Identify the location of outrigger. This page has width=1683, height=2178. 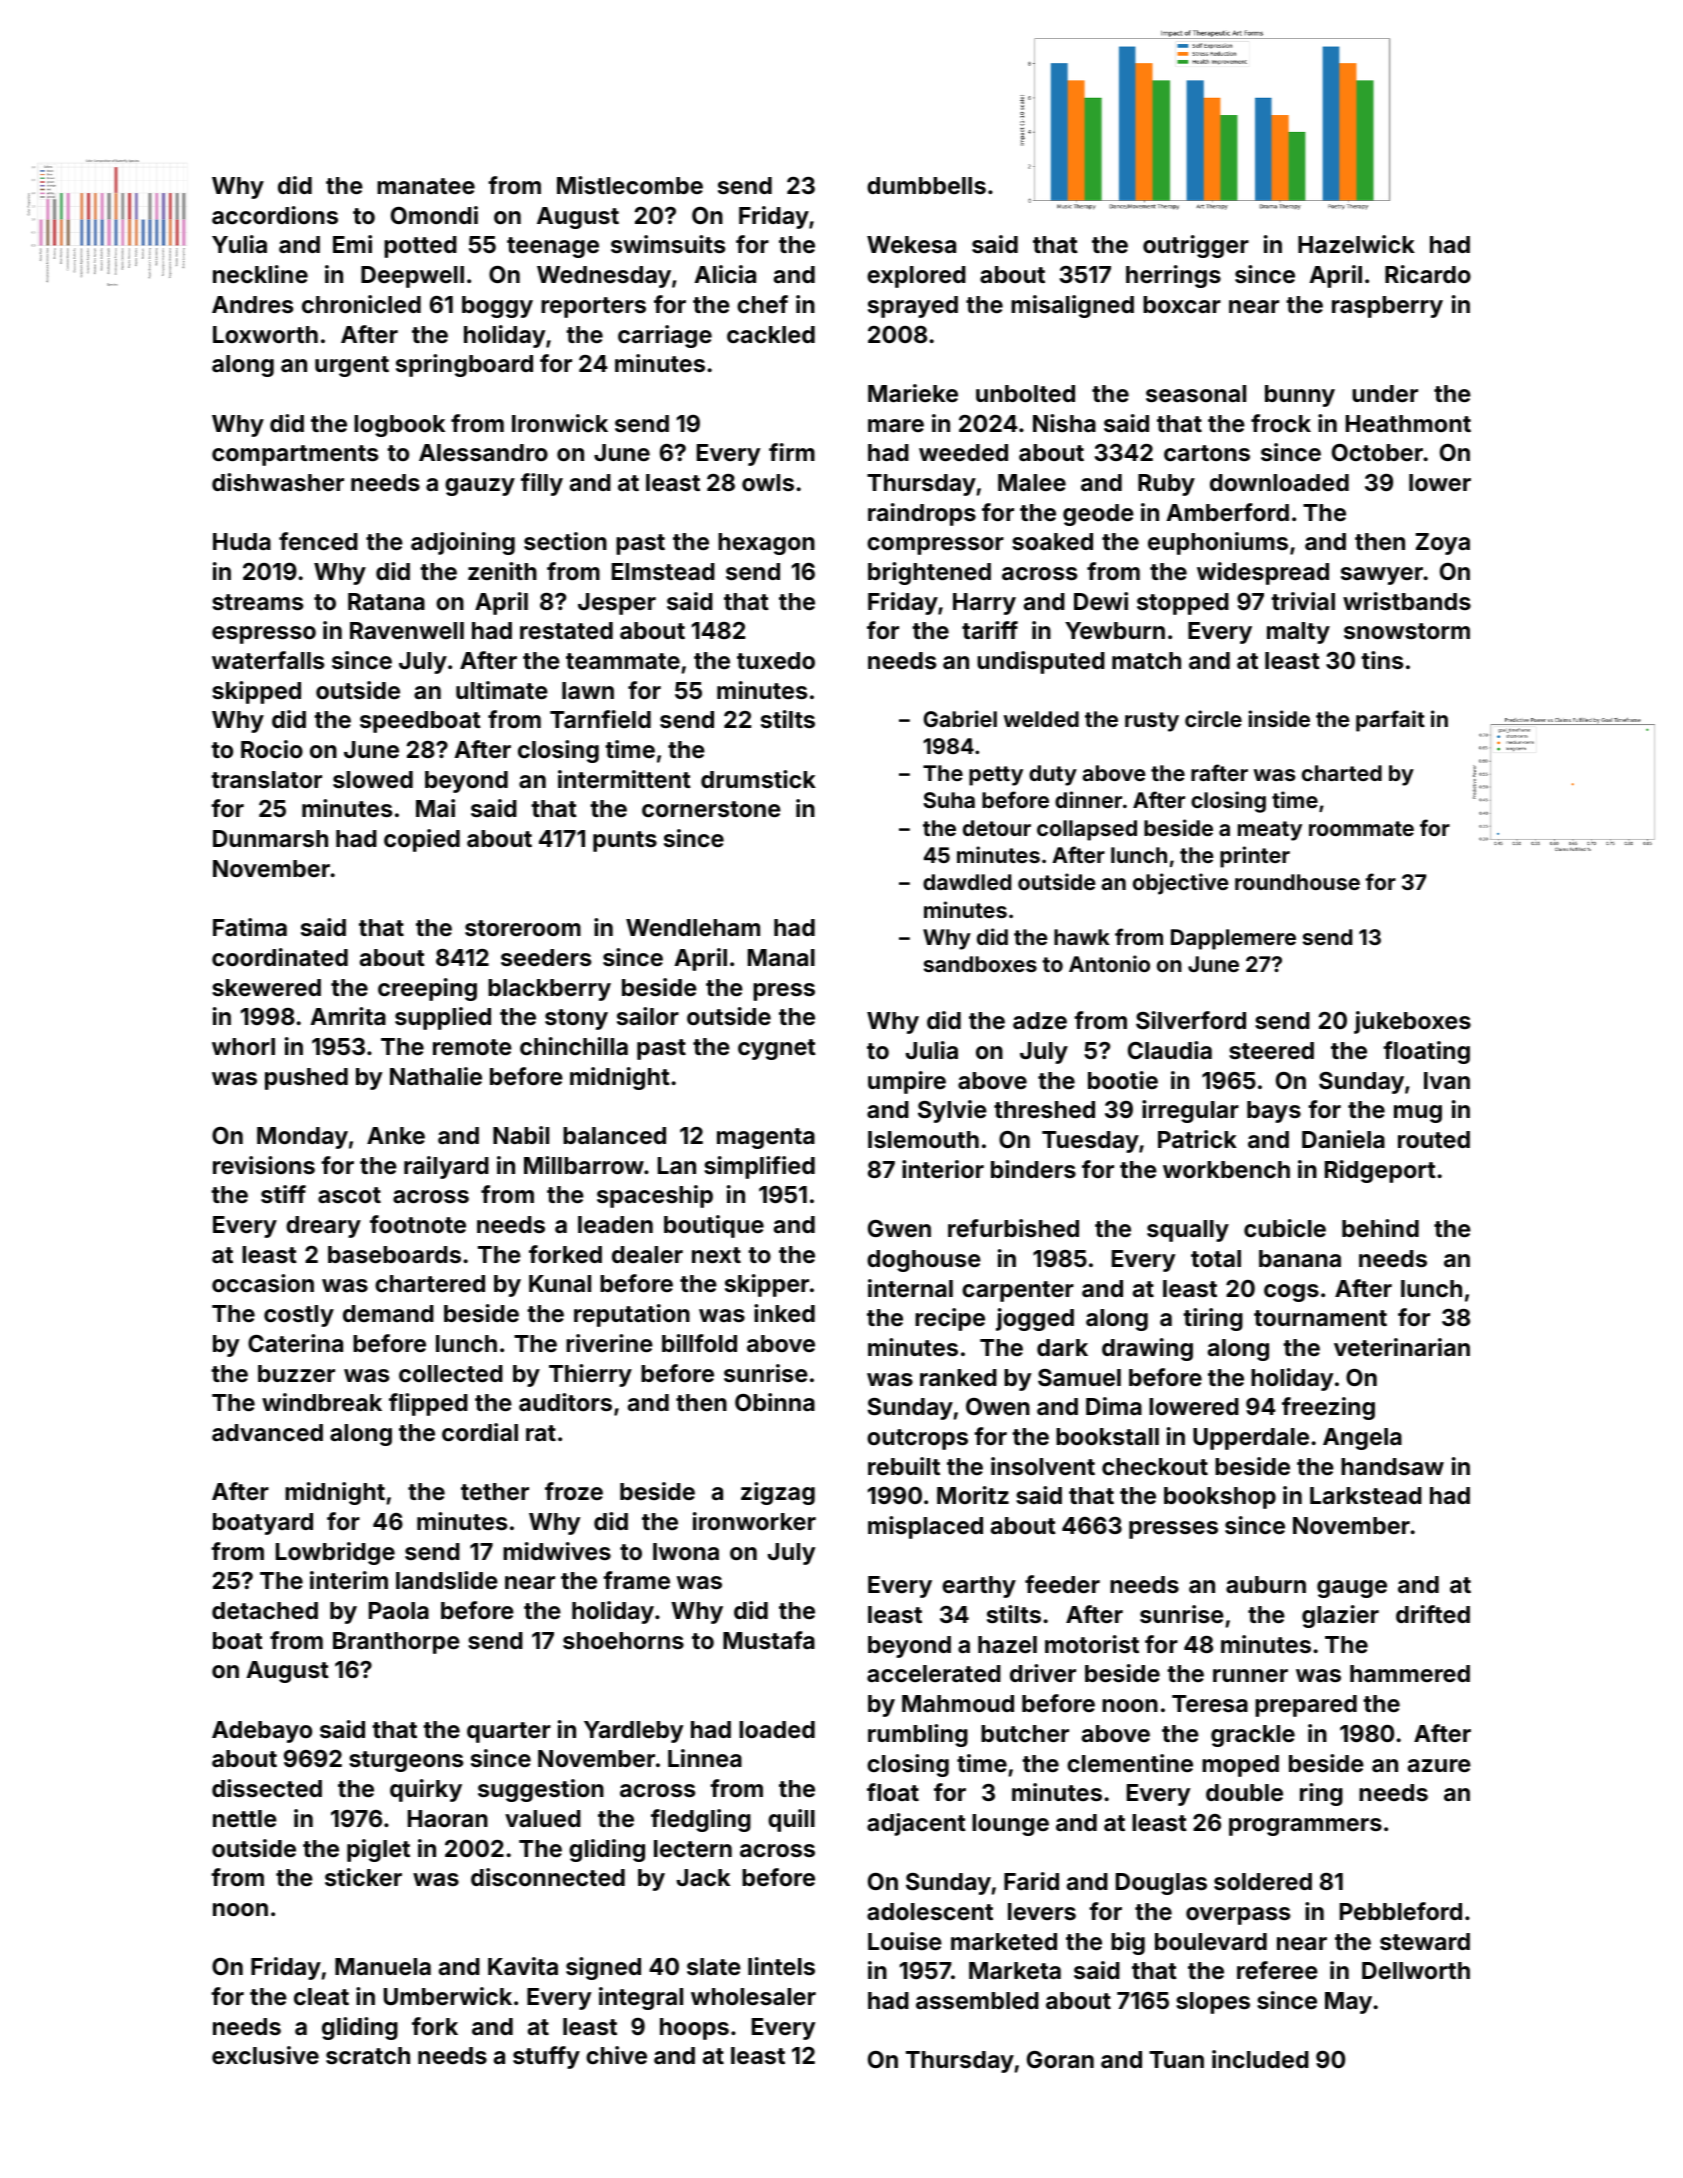
(1196, 246).
